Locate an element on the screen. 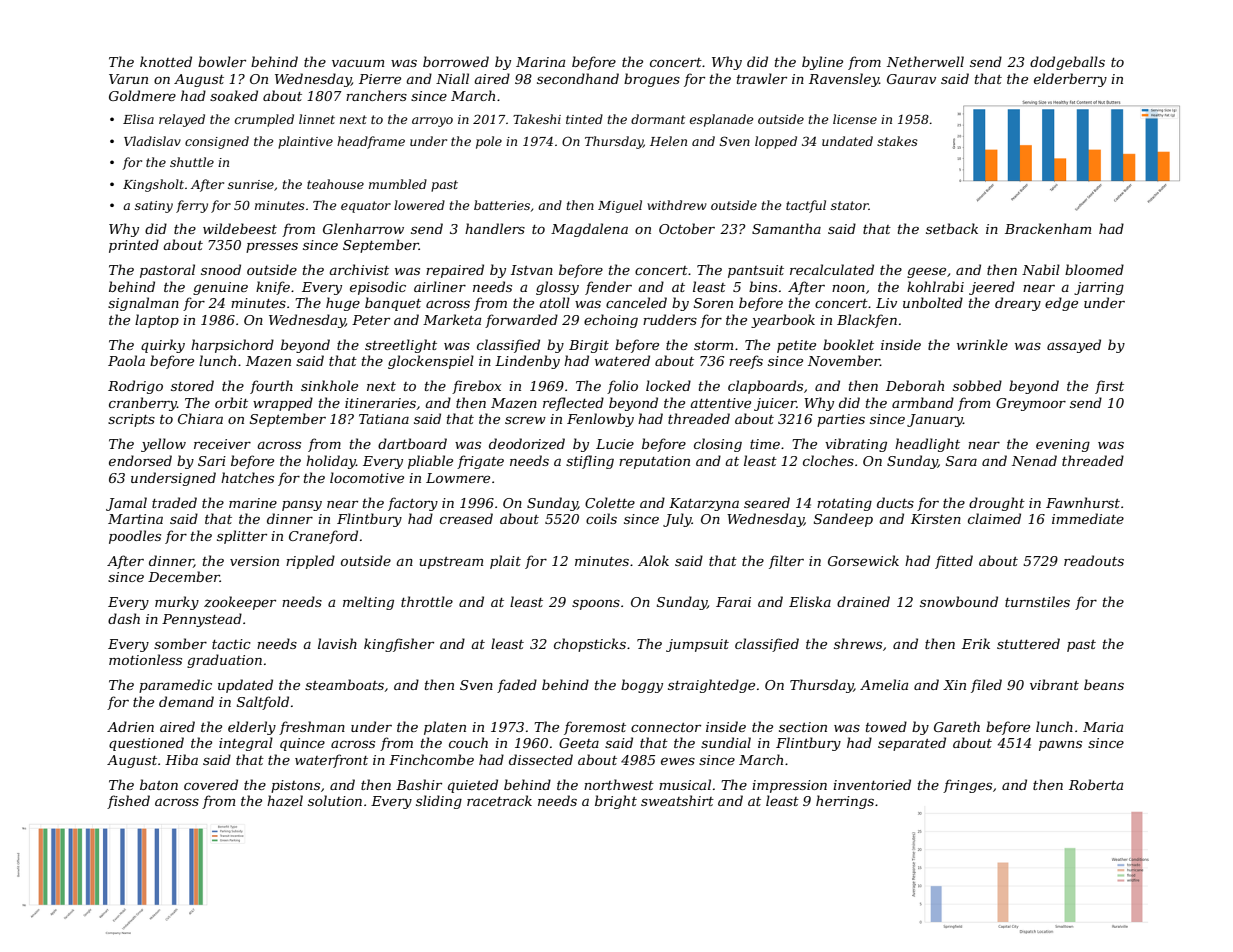 This screenshot has width=1233, height=952. Roberta is located at coordinates (1096, 784).
